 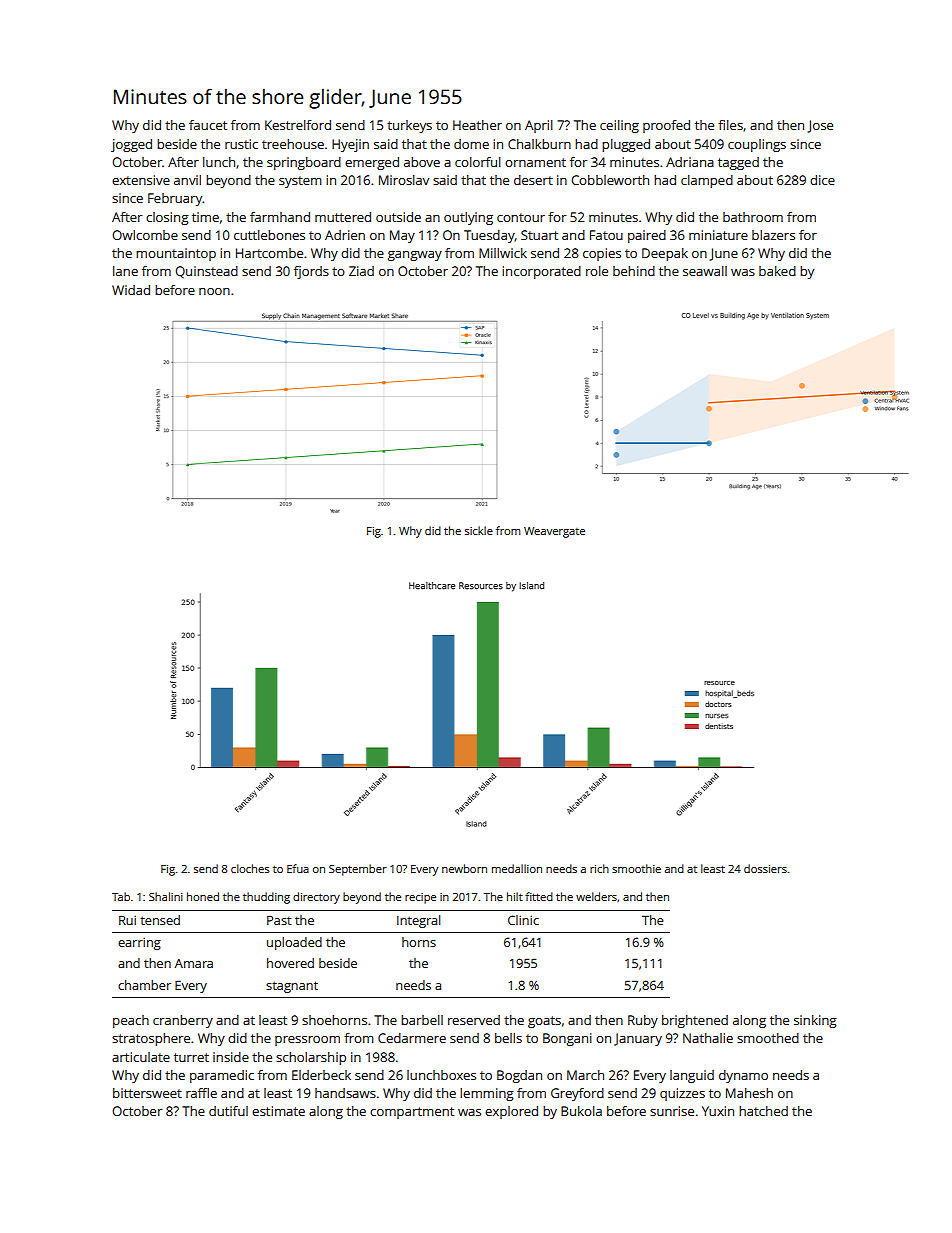 I want to click on sickle, so click(x=479, y=530).
